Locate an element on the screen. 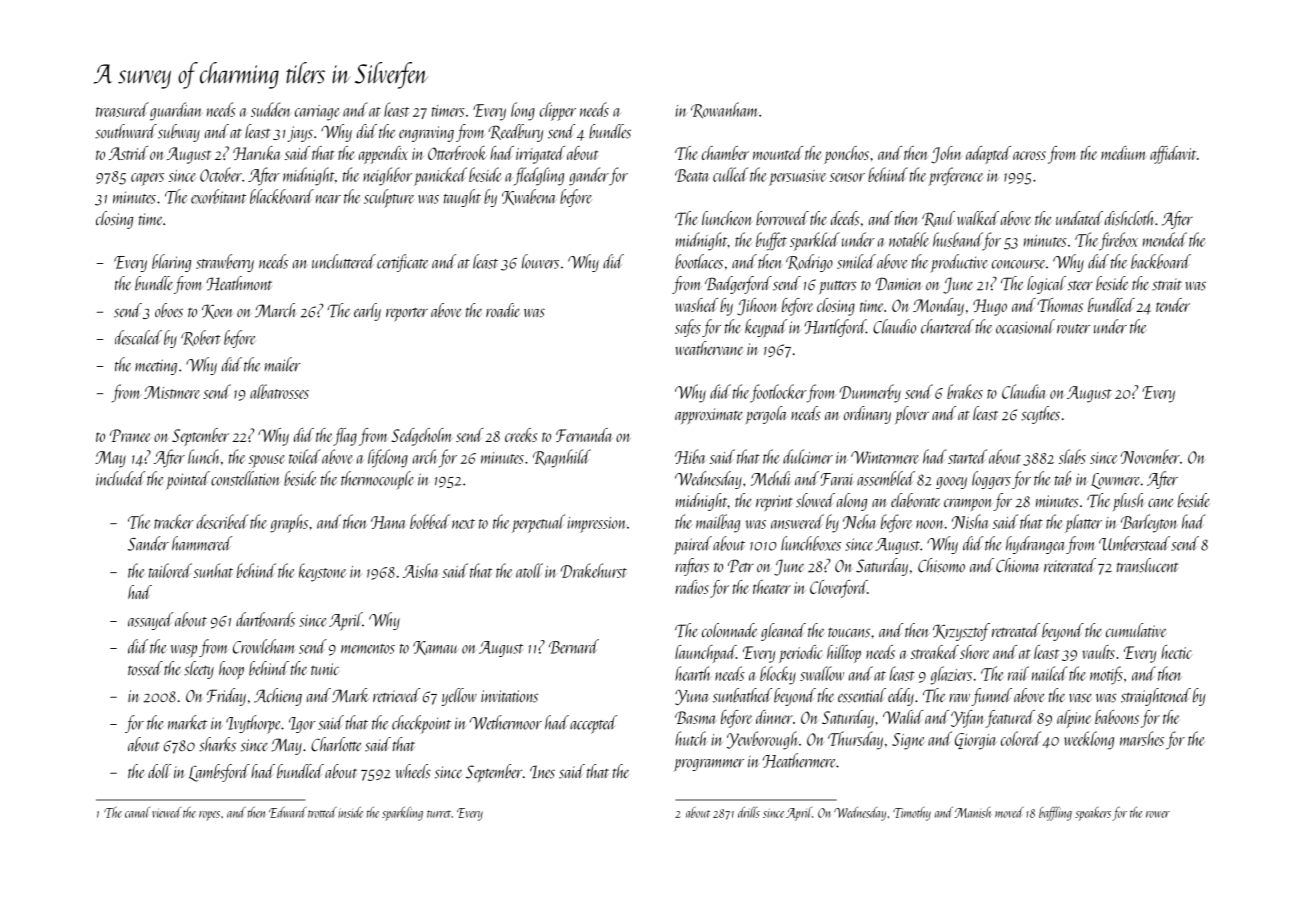 The image size is (1308, 924). louvers is located at coordinates (540, 261).
